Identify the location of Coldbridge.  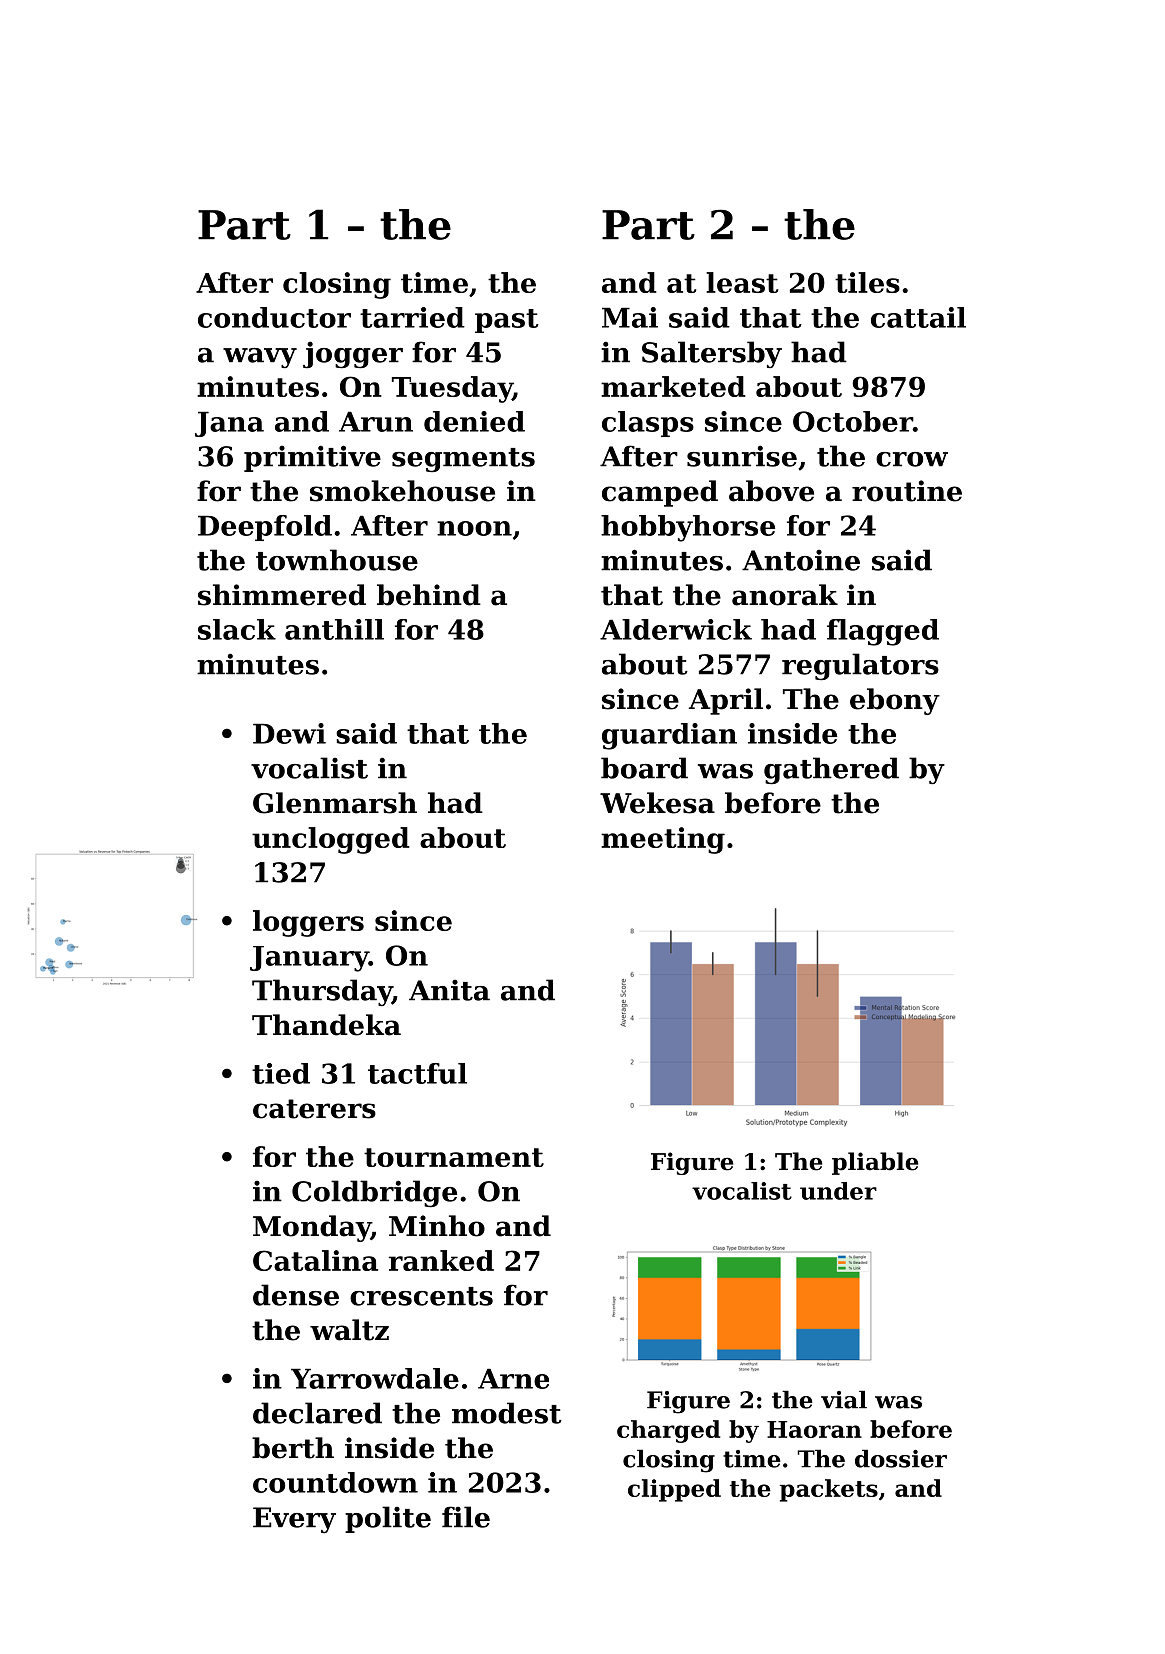
(374, 1194).
